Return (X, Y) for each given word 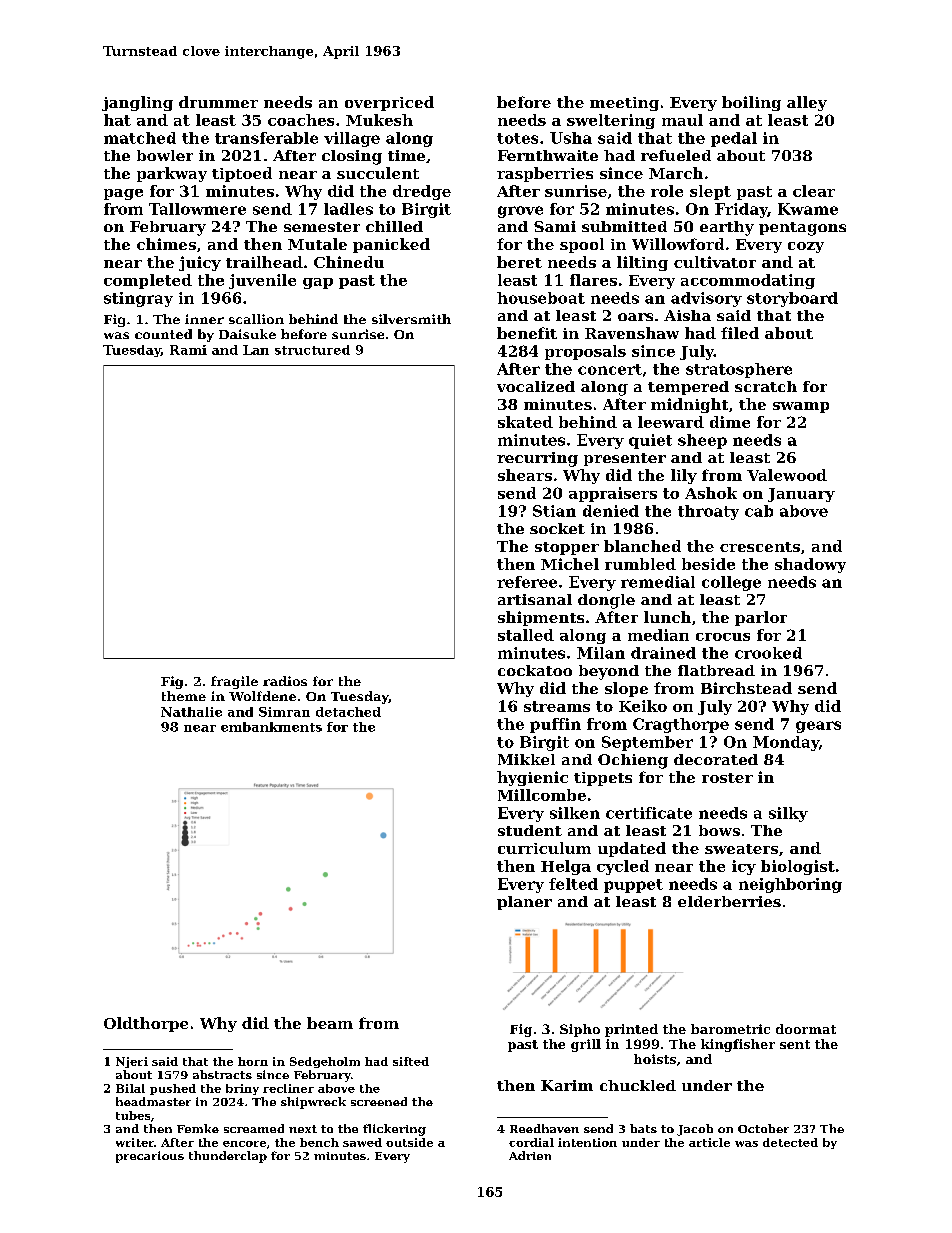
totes (517, 138)
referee (527, 582)
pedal (734, 139)
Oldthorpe (146, 1024)
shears (525, 475)
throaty (708, 512)
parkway (172, 174)
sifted (411, 1061)
